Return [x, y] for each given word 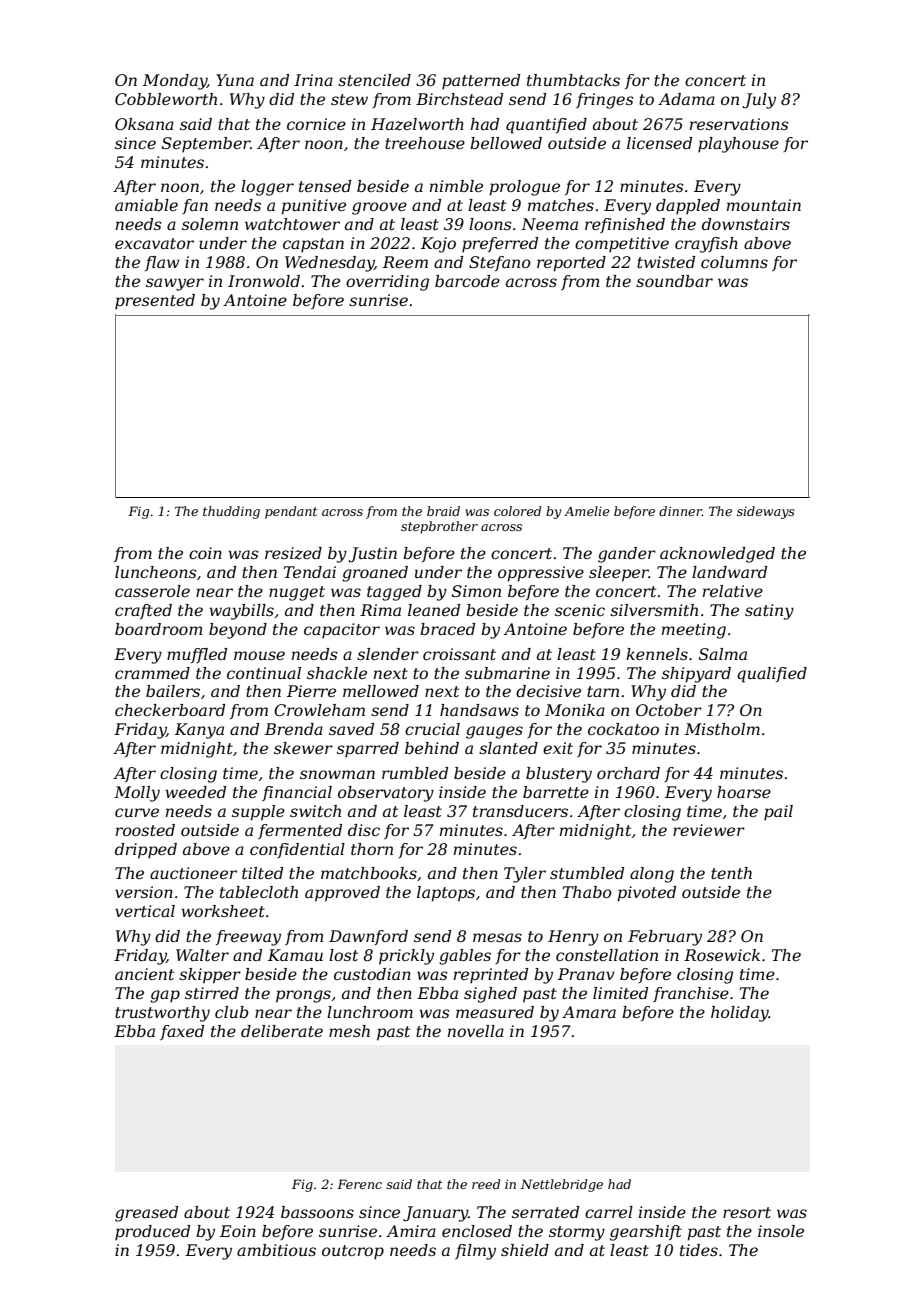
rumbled [415, 773]
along [652, 875]
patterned [481, 82]
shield [525, 1250]
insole [781, 1231]
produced [152, 1233]
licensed [659, 143]
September [206, 145]
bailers [173, 691]
